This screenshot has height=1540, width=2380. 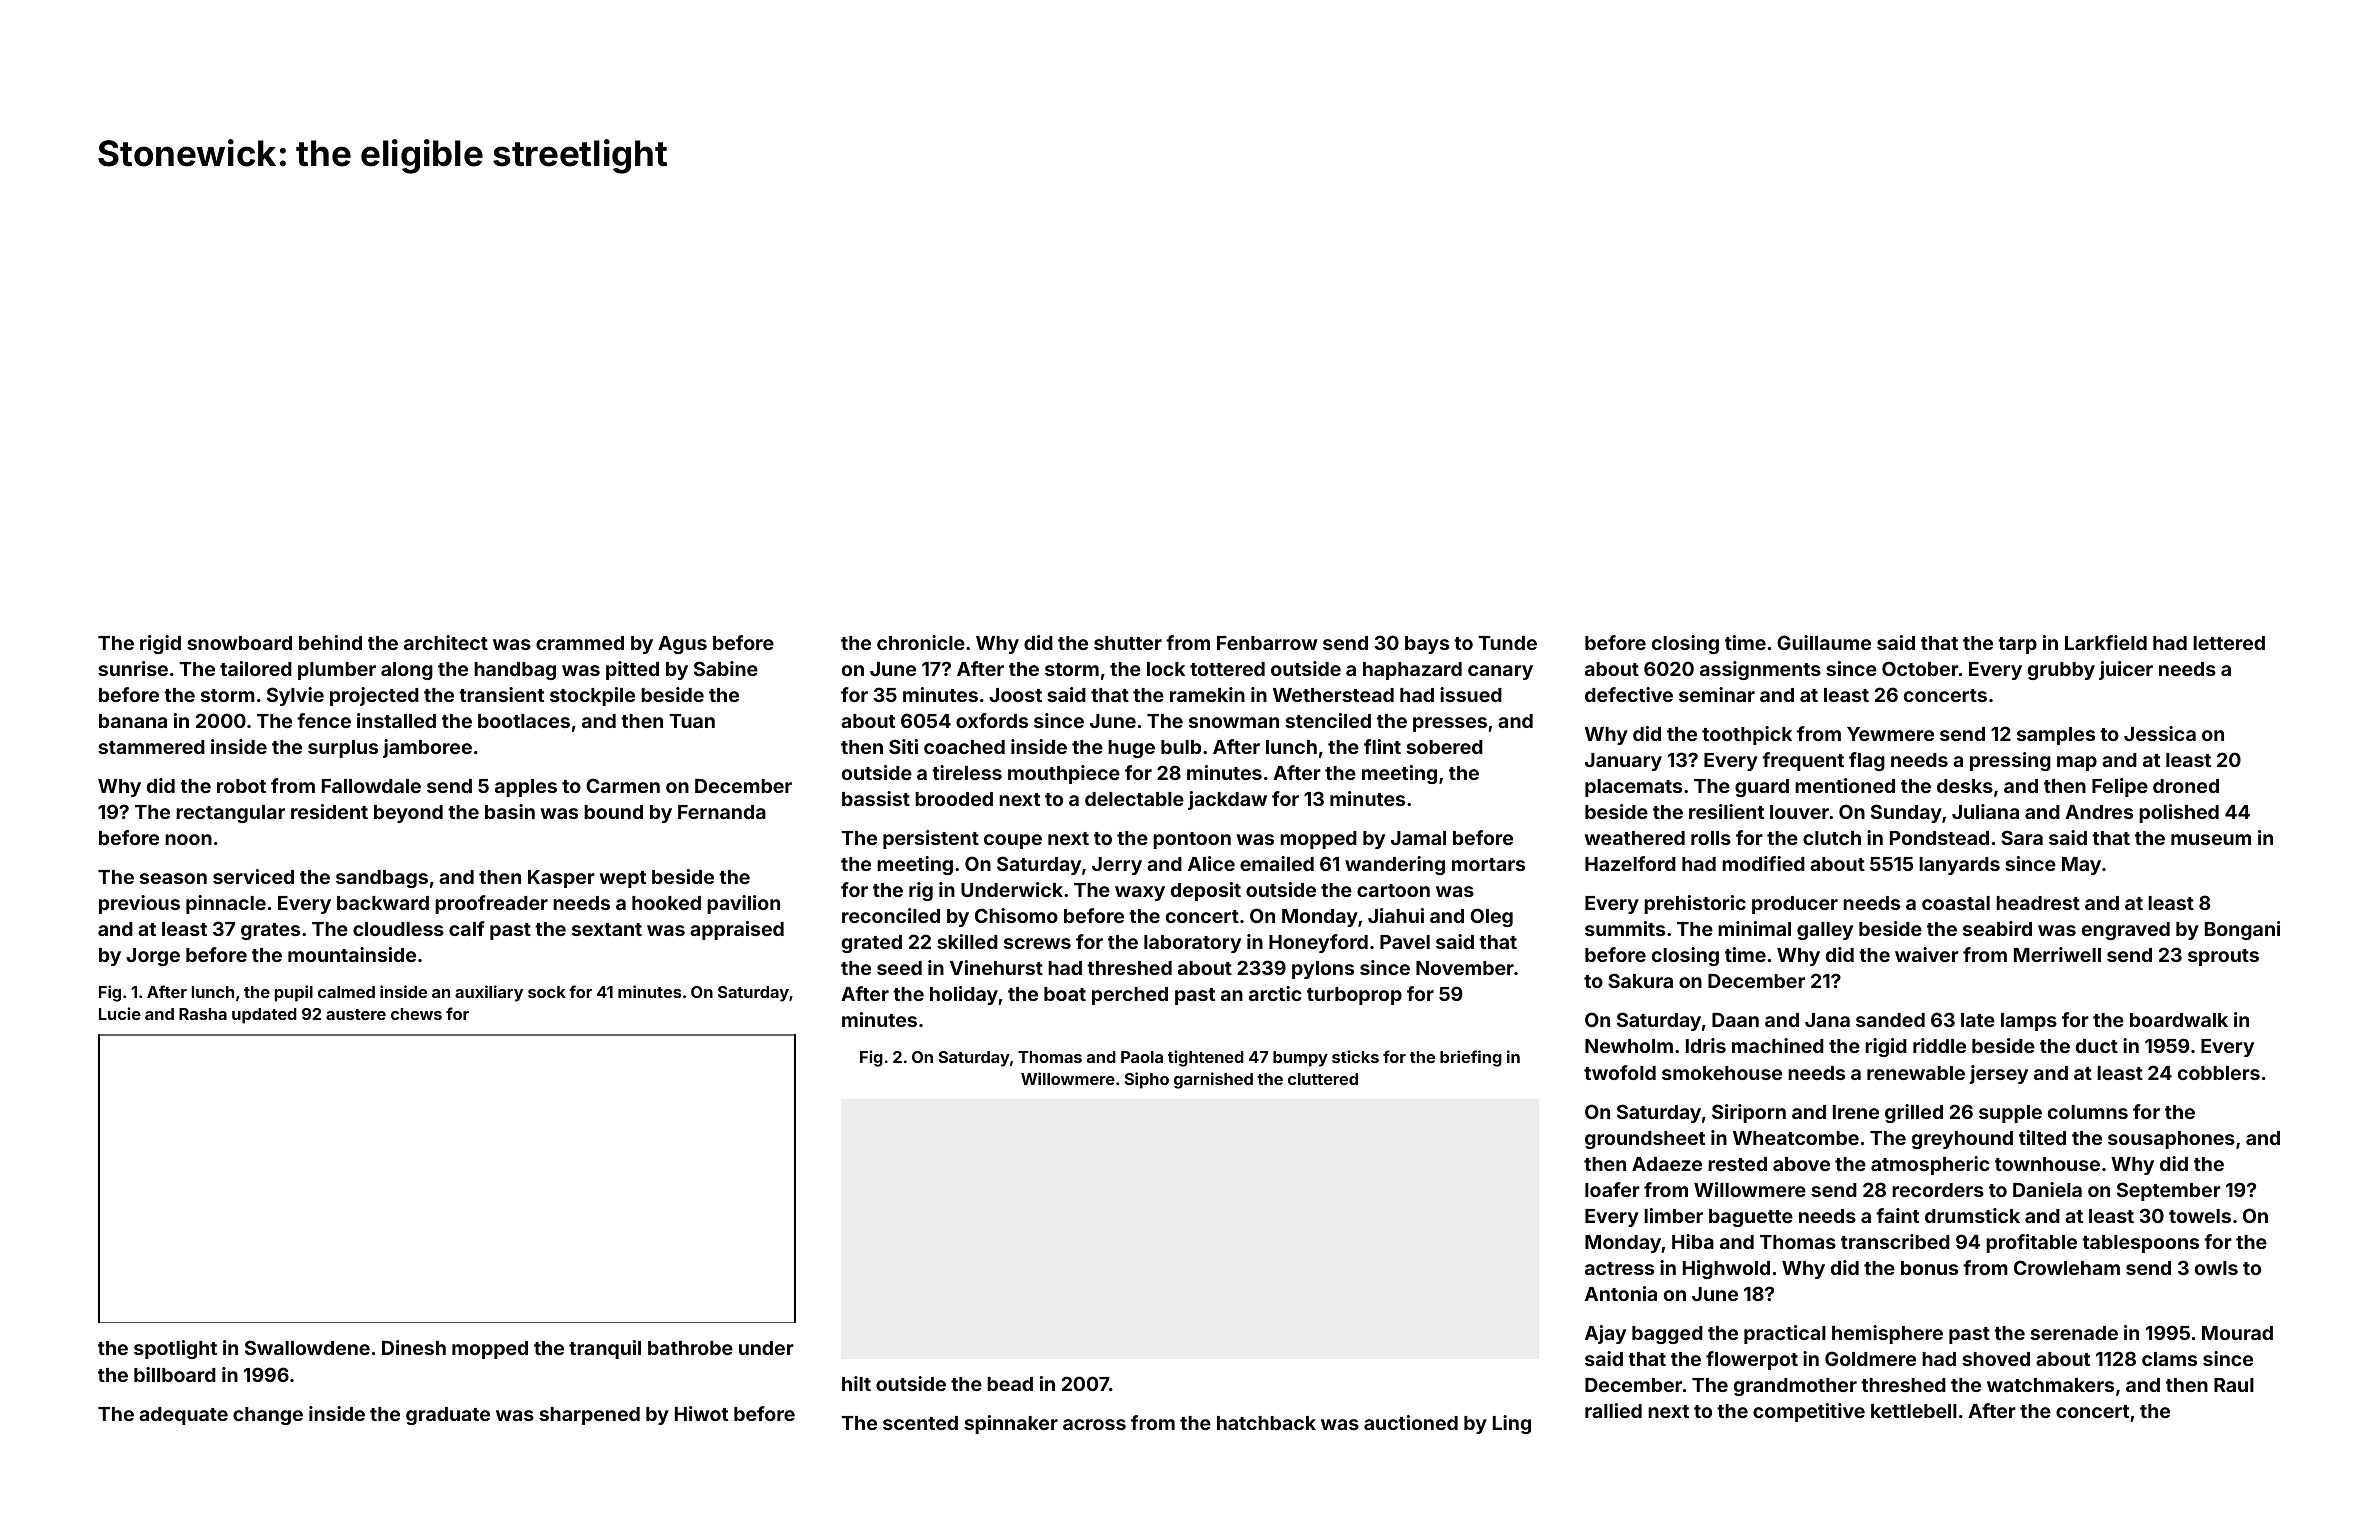 What do you see at coordinates (270, 931) in the screenshot?
I see `grates` at bounding box center [270, 931].
